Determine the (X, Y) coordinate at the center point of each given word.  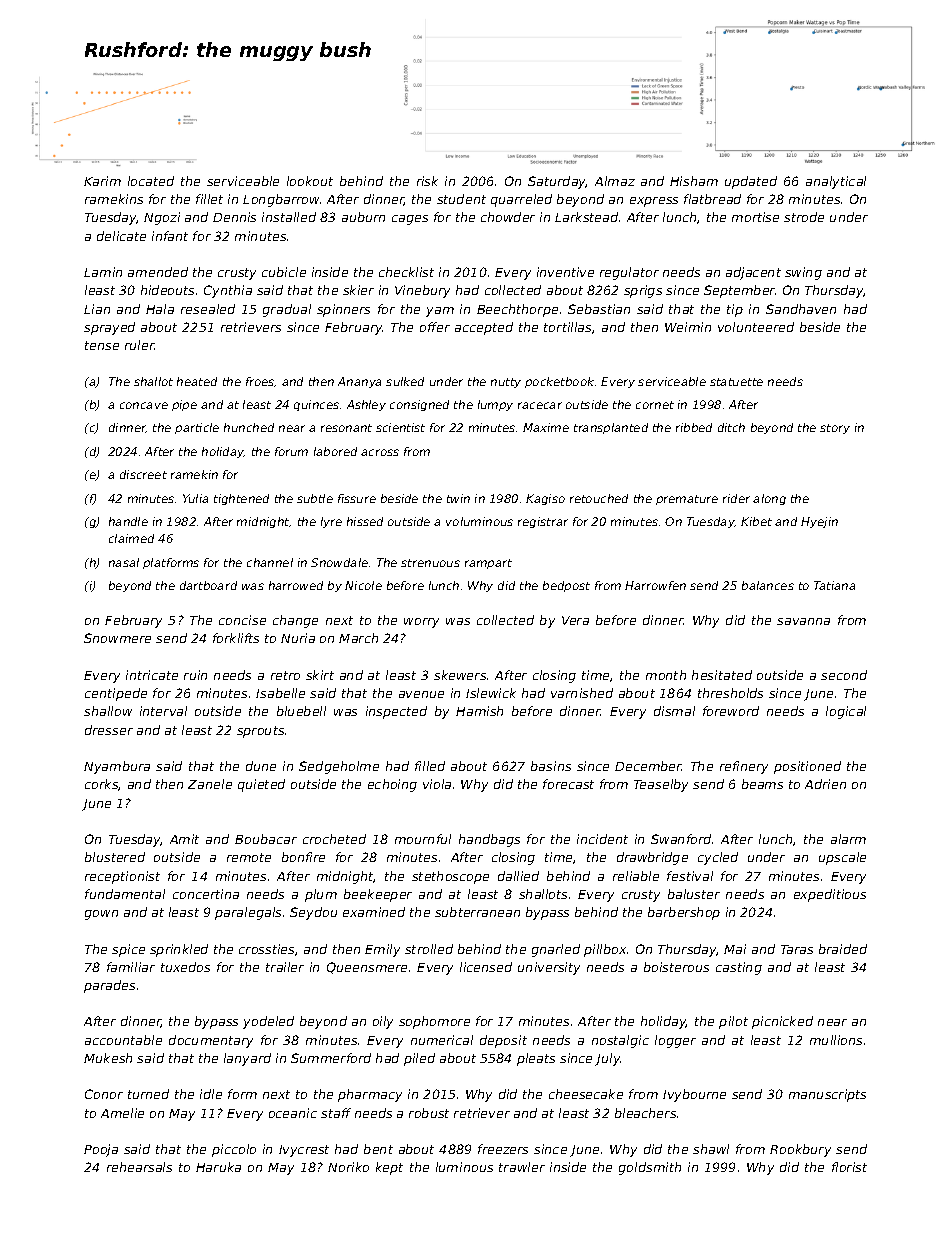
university (549, 968)
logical (846, 712)
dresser (109, 730)
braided (843, 949)
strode (804, 217)
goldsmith (650, 1168)
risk (427, 181)
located (151, 181)
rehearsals (139, 1167)
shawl (711, 1149)
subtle (315, 498)
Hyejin (819, 522)
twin (458, 498)
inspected (396, 712)
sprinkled (179, 950)
